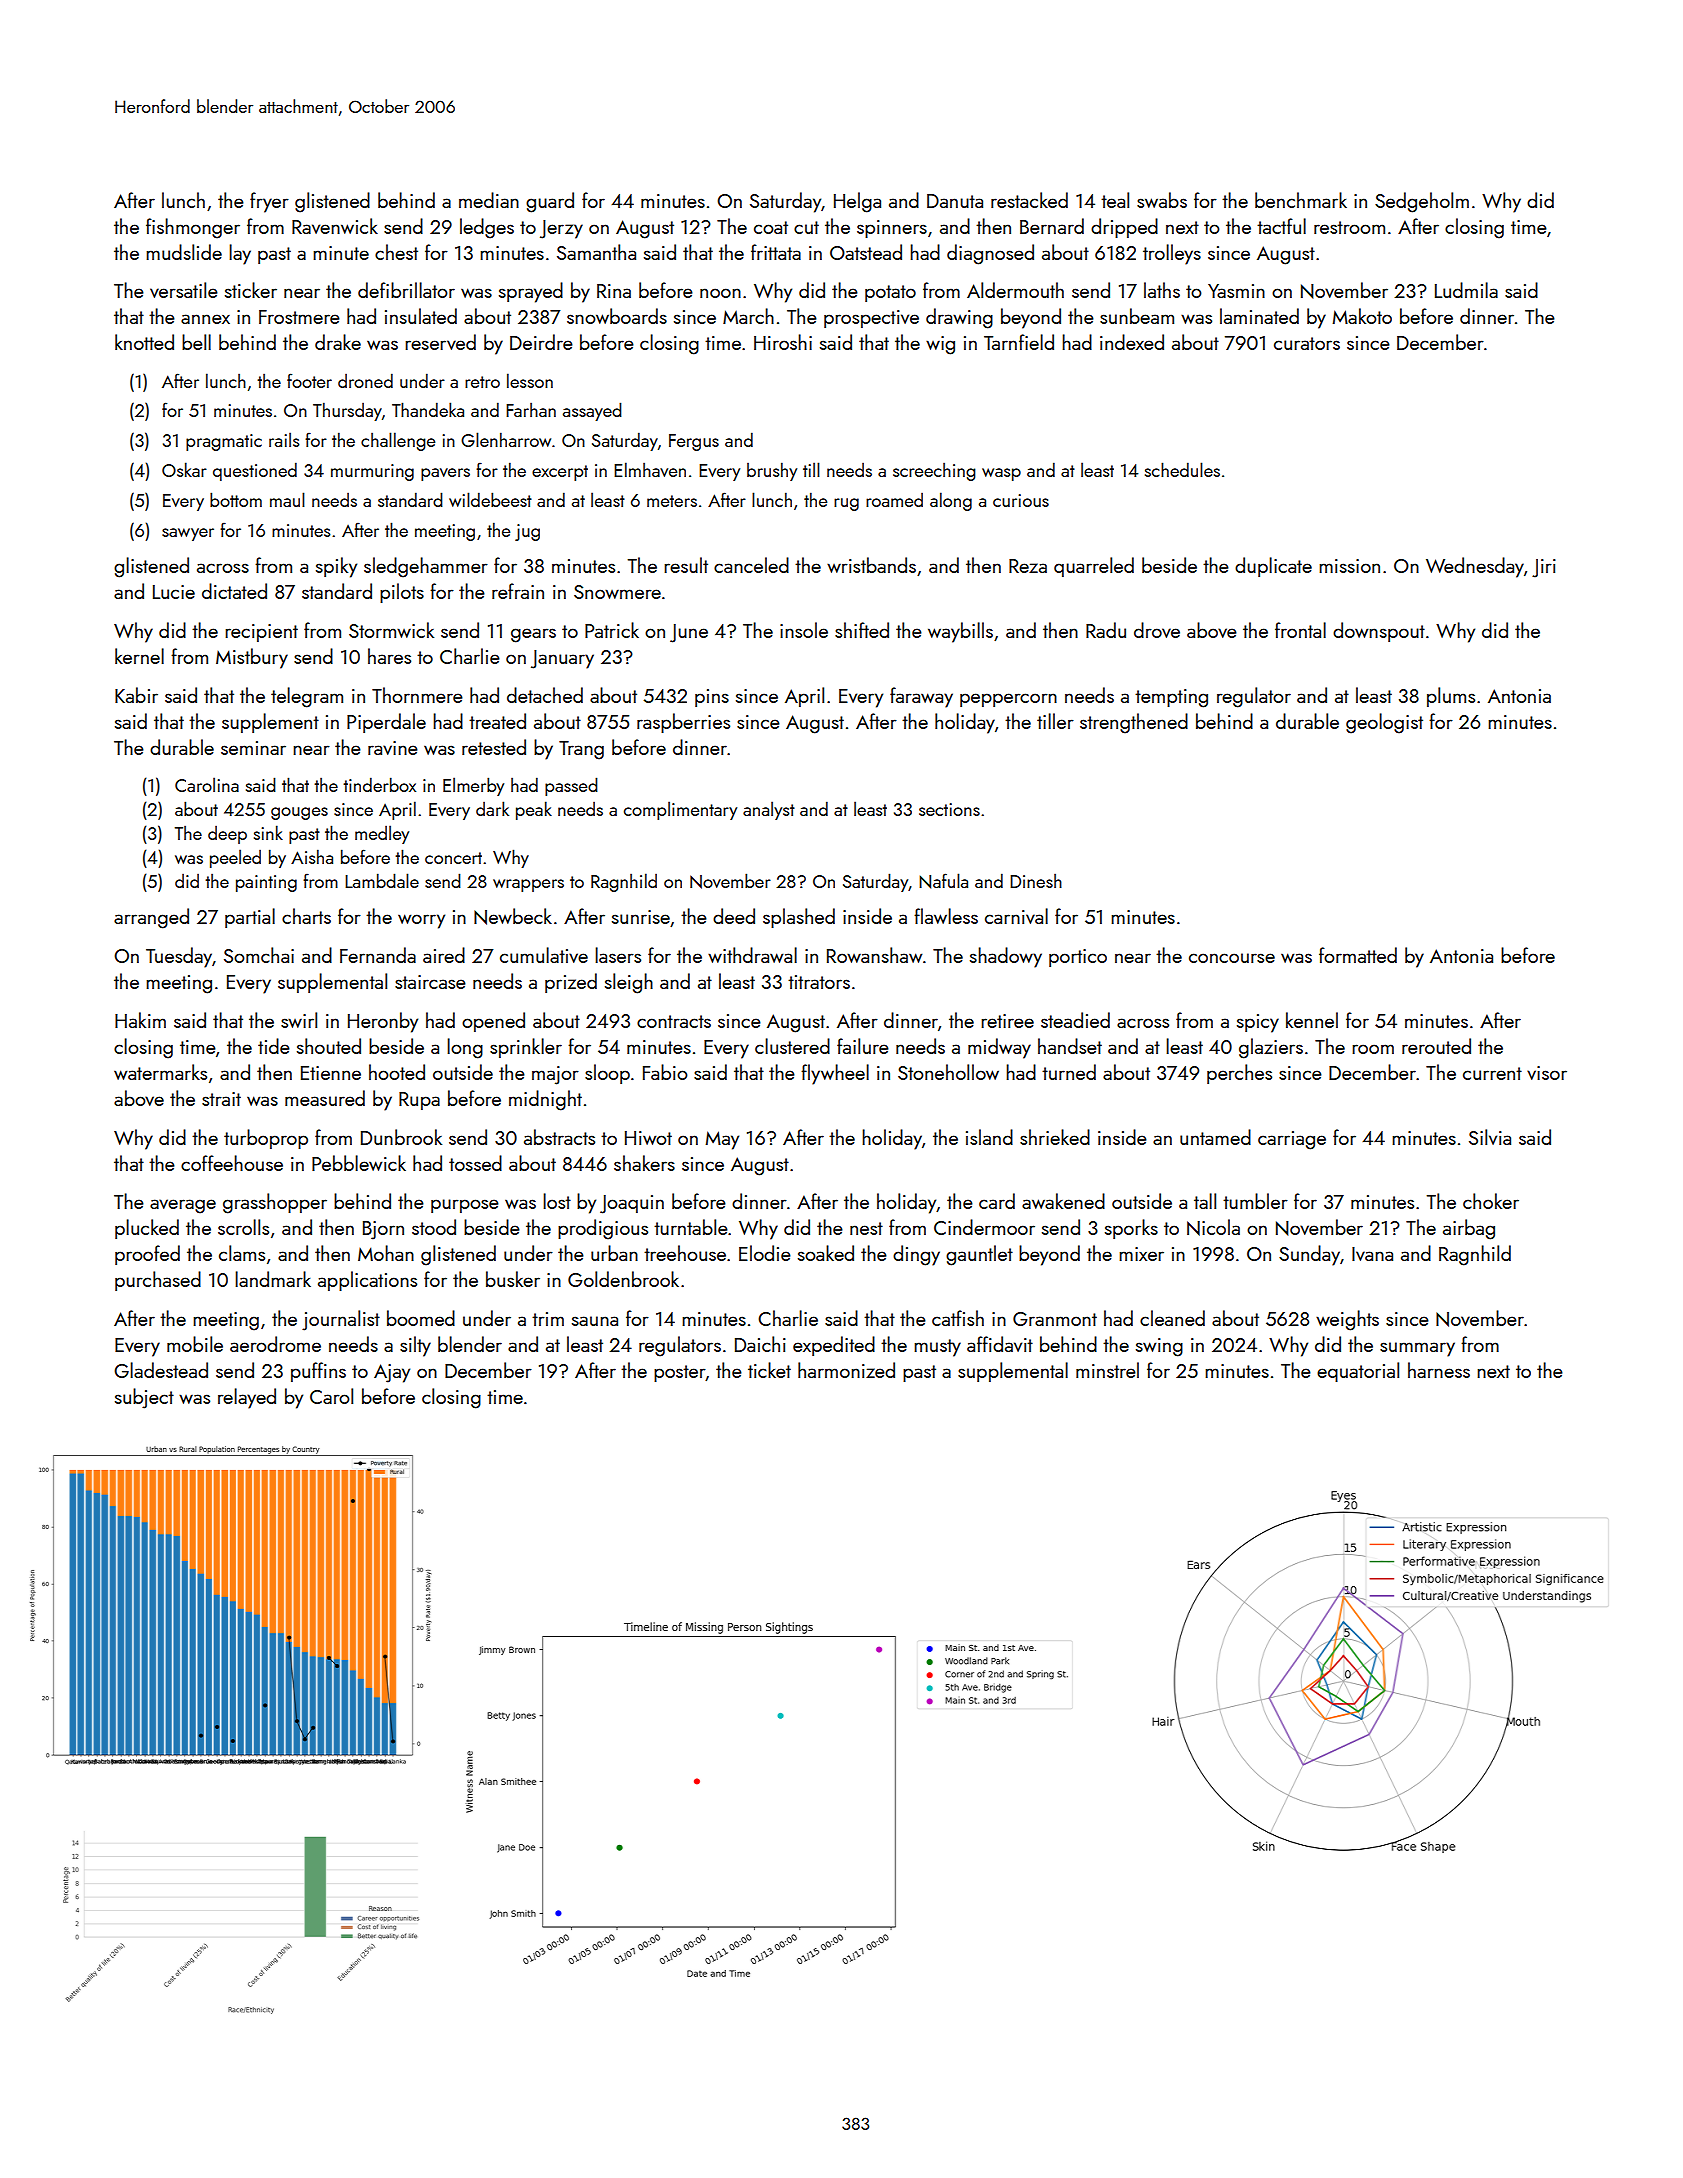 The image size is (1683, 2178). Describe the element at coordinates (259, 955) in the image. I see `Somchai` at that location.
